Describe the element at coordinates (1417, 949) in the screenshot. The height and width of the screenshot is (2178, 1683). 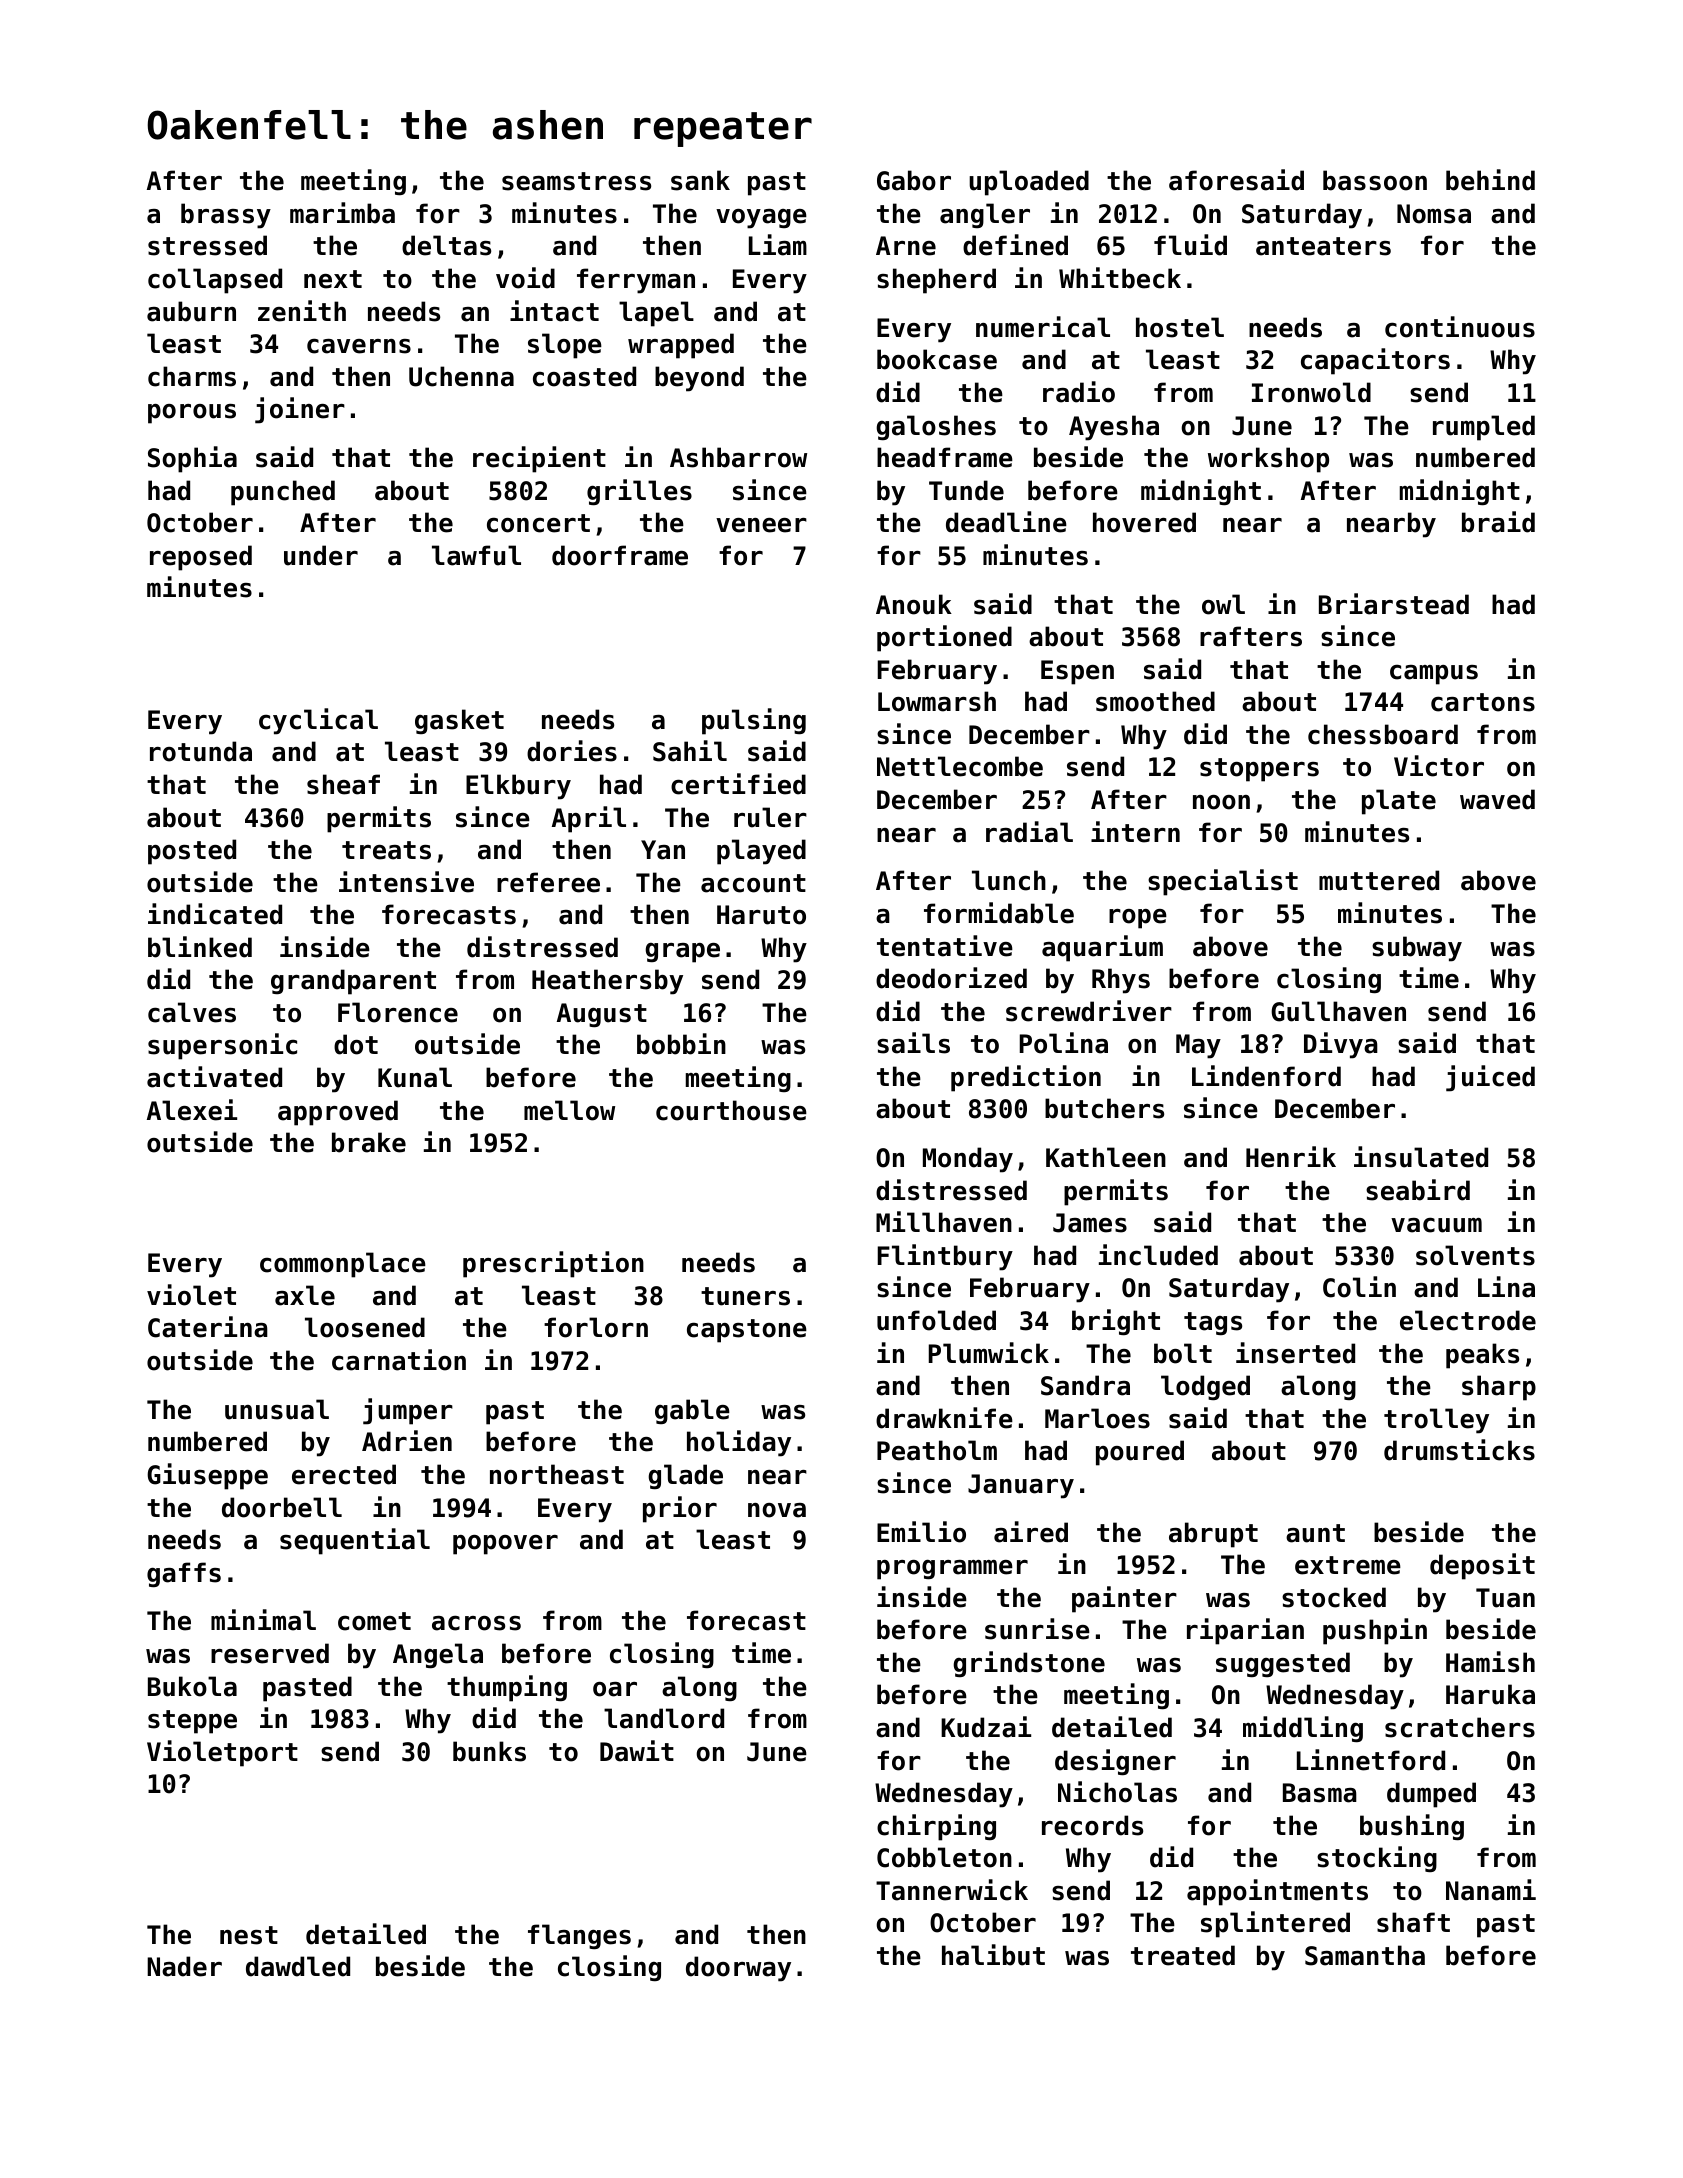
I see `subway` at that location.
